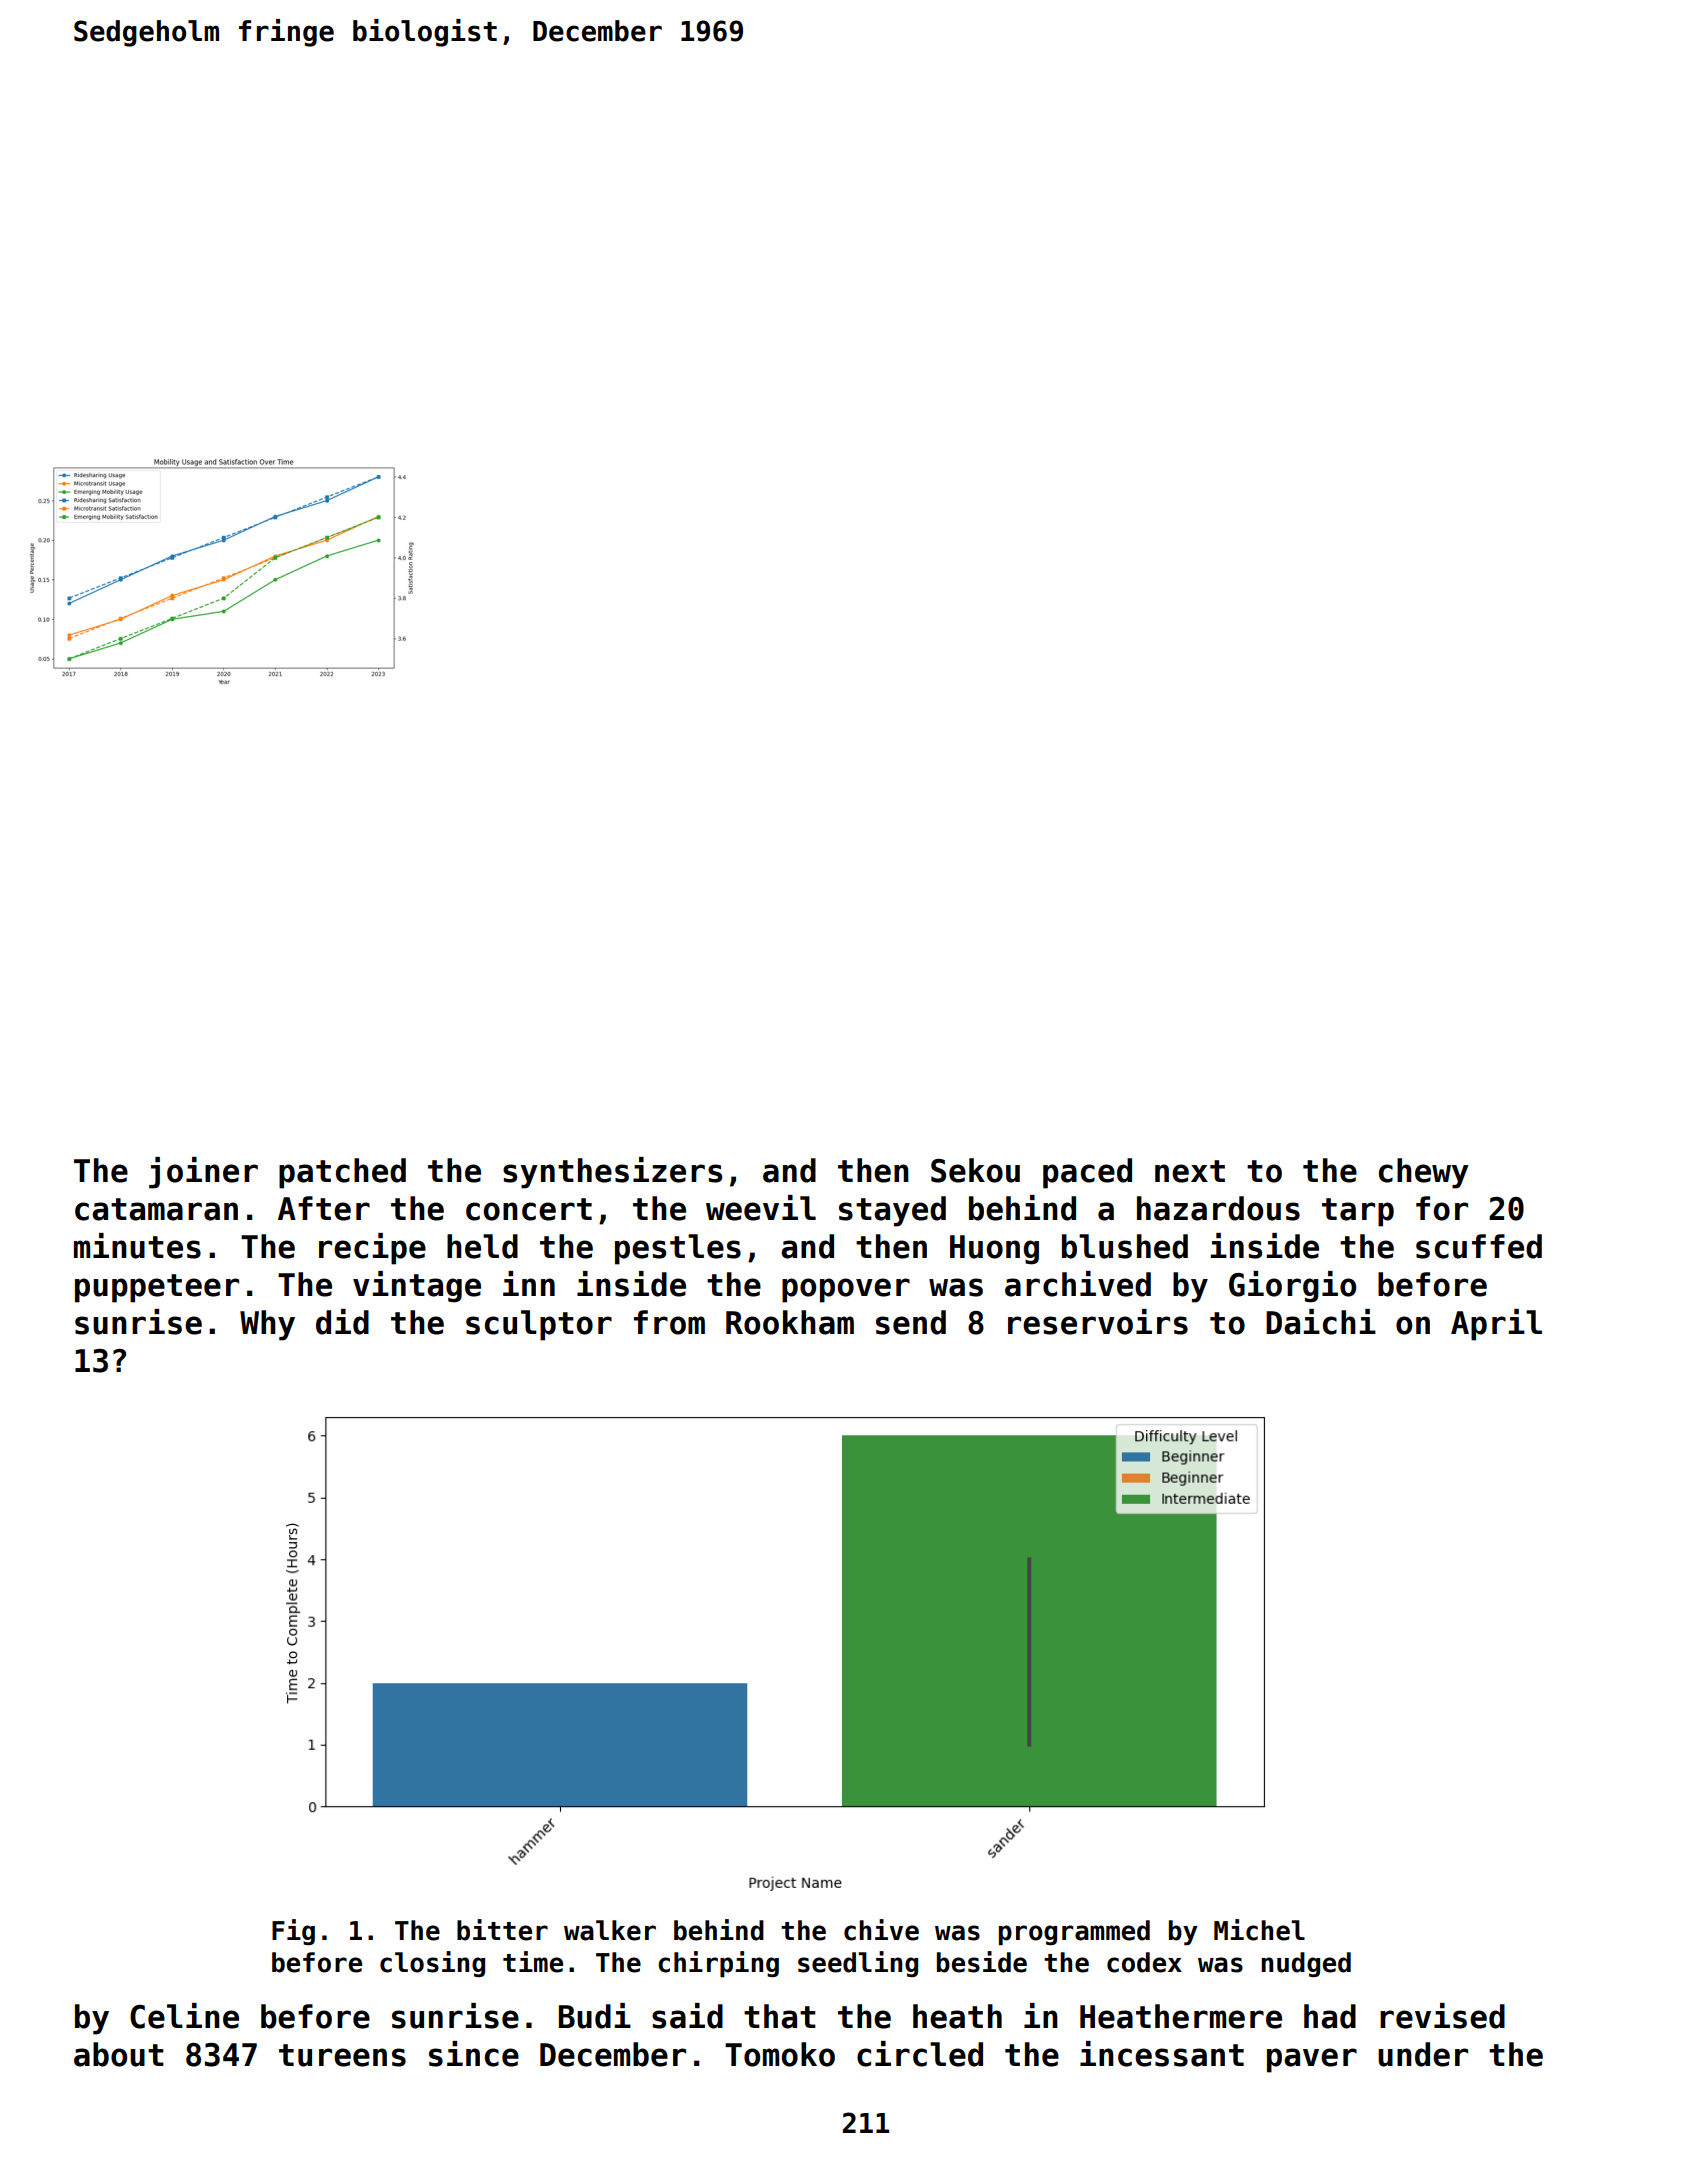 The height and width of the screenshot is (2178, 1683). I want to click on circled, so click(920, 2054).
